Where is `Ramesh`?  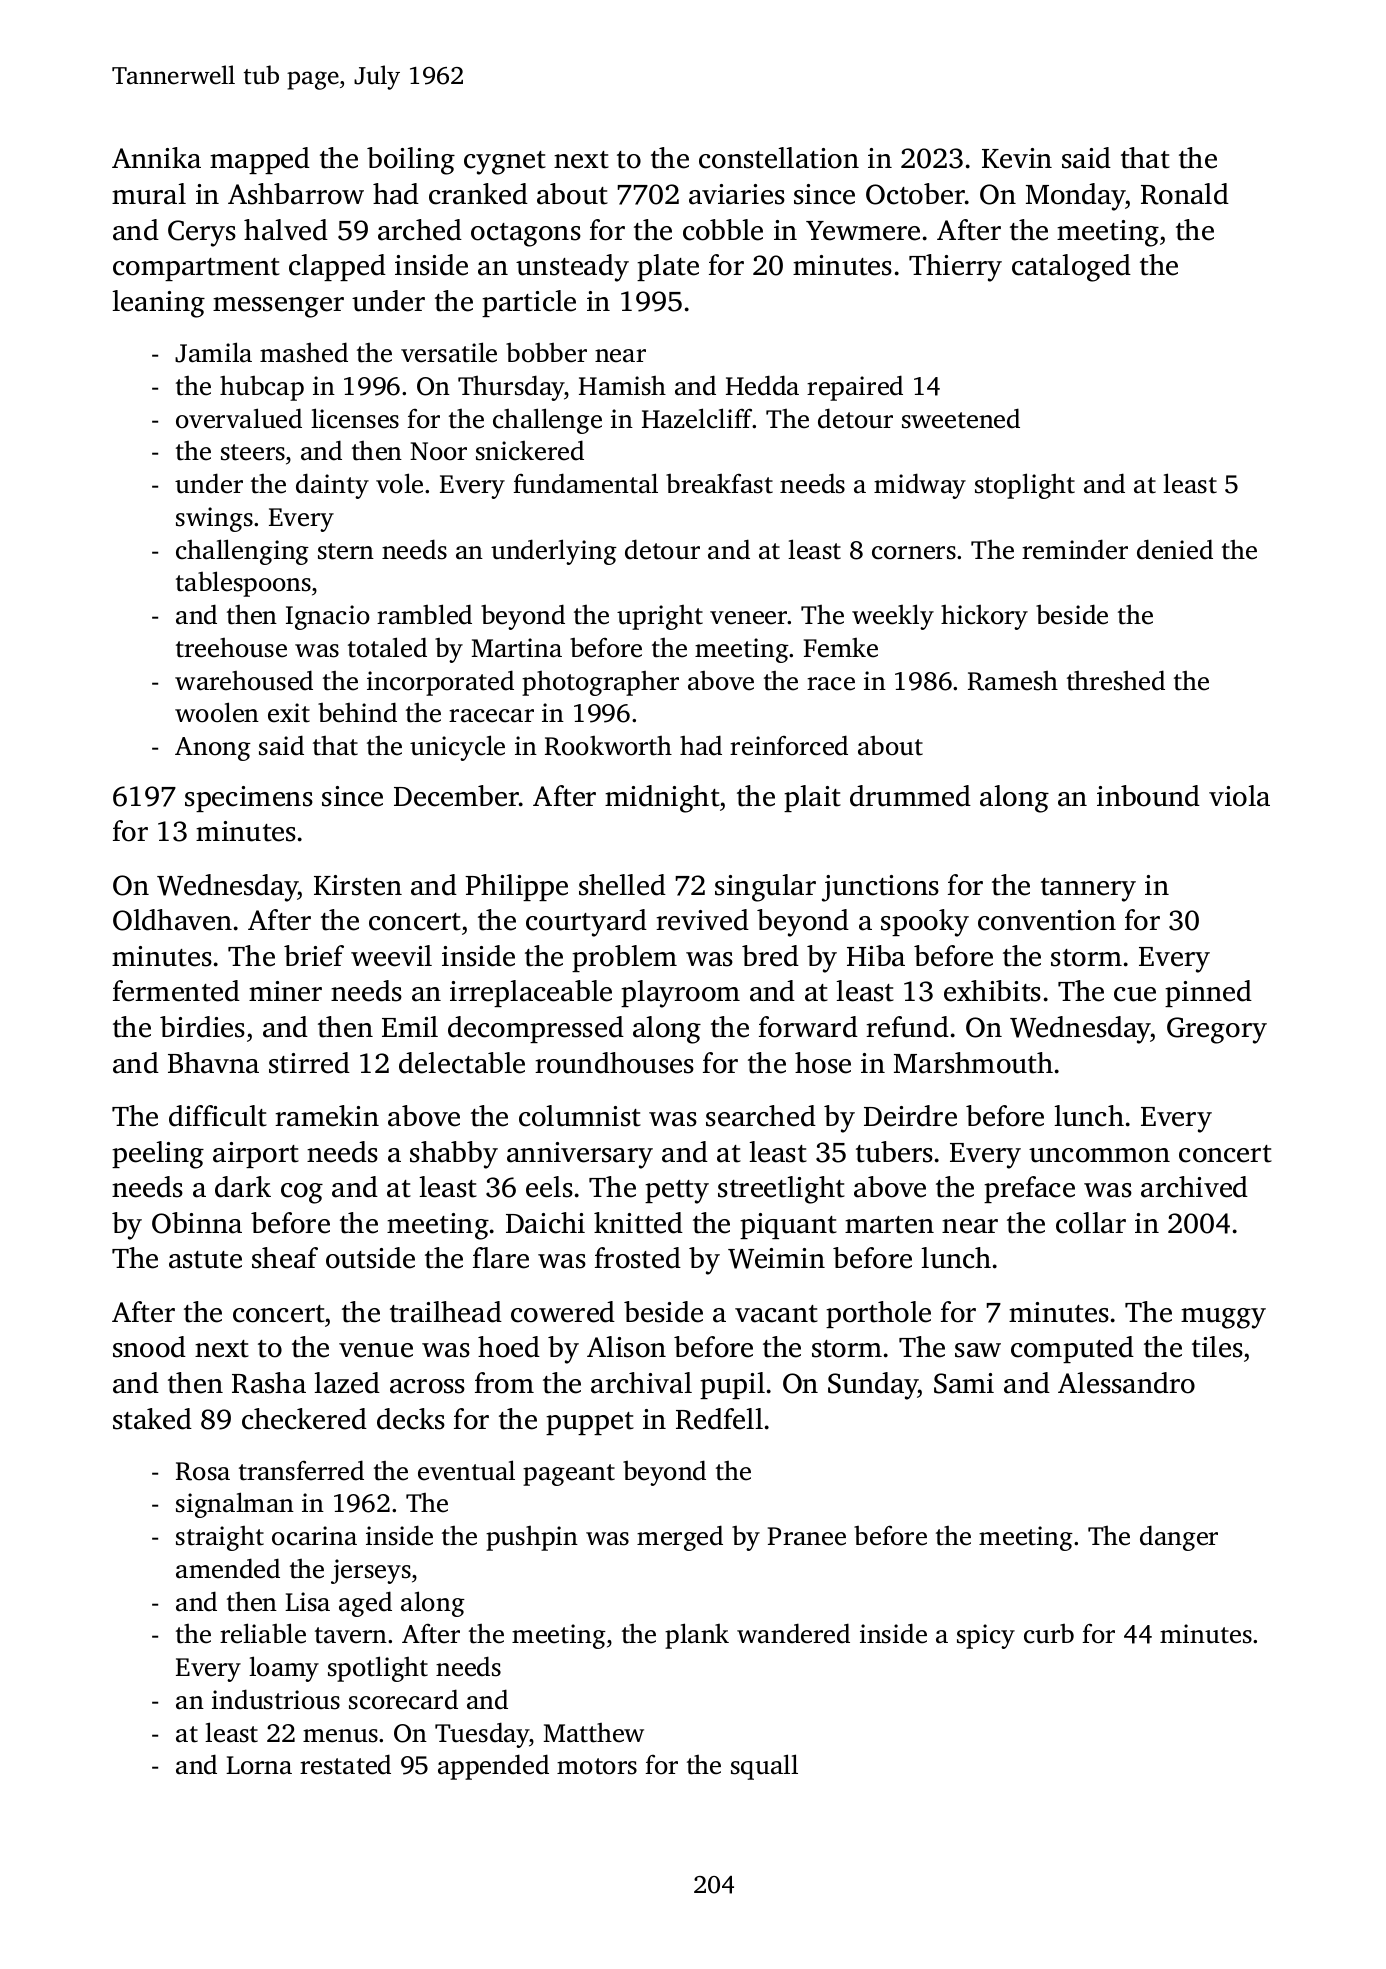
Ramesh is located at coordinates (1013, 681).
